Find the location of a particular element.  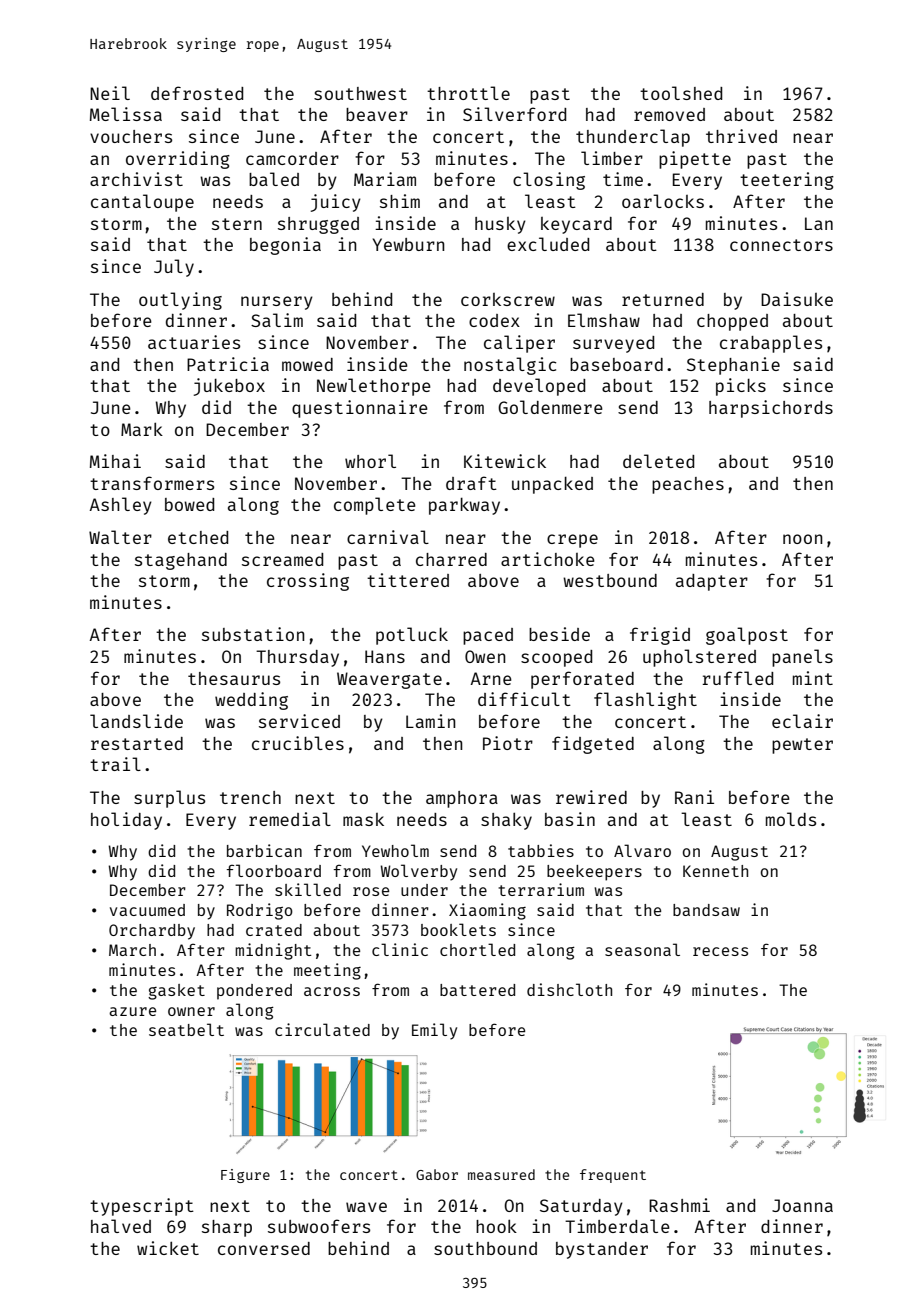

shrugged is located at coordinates (318, 225).
